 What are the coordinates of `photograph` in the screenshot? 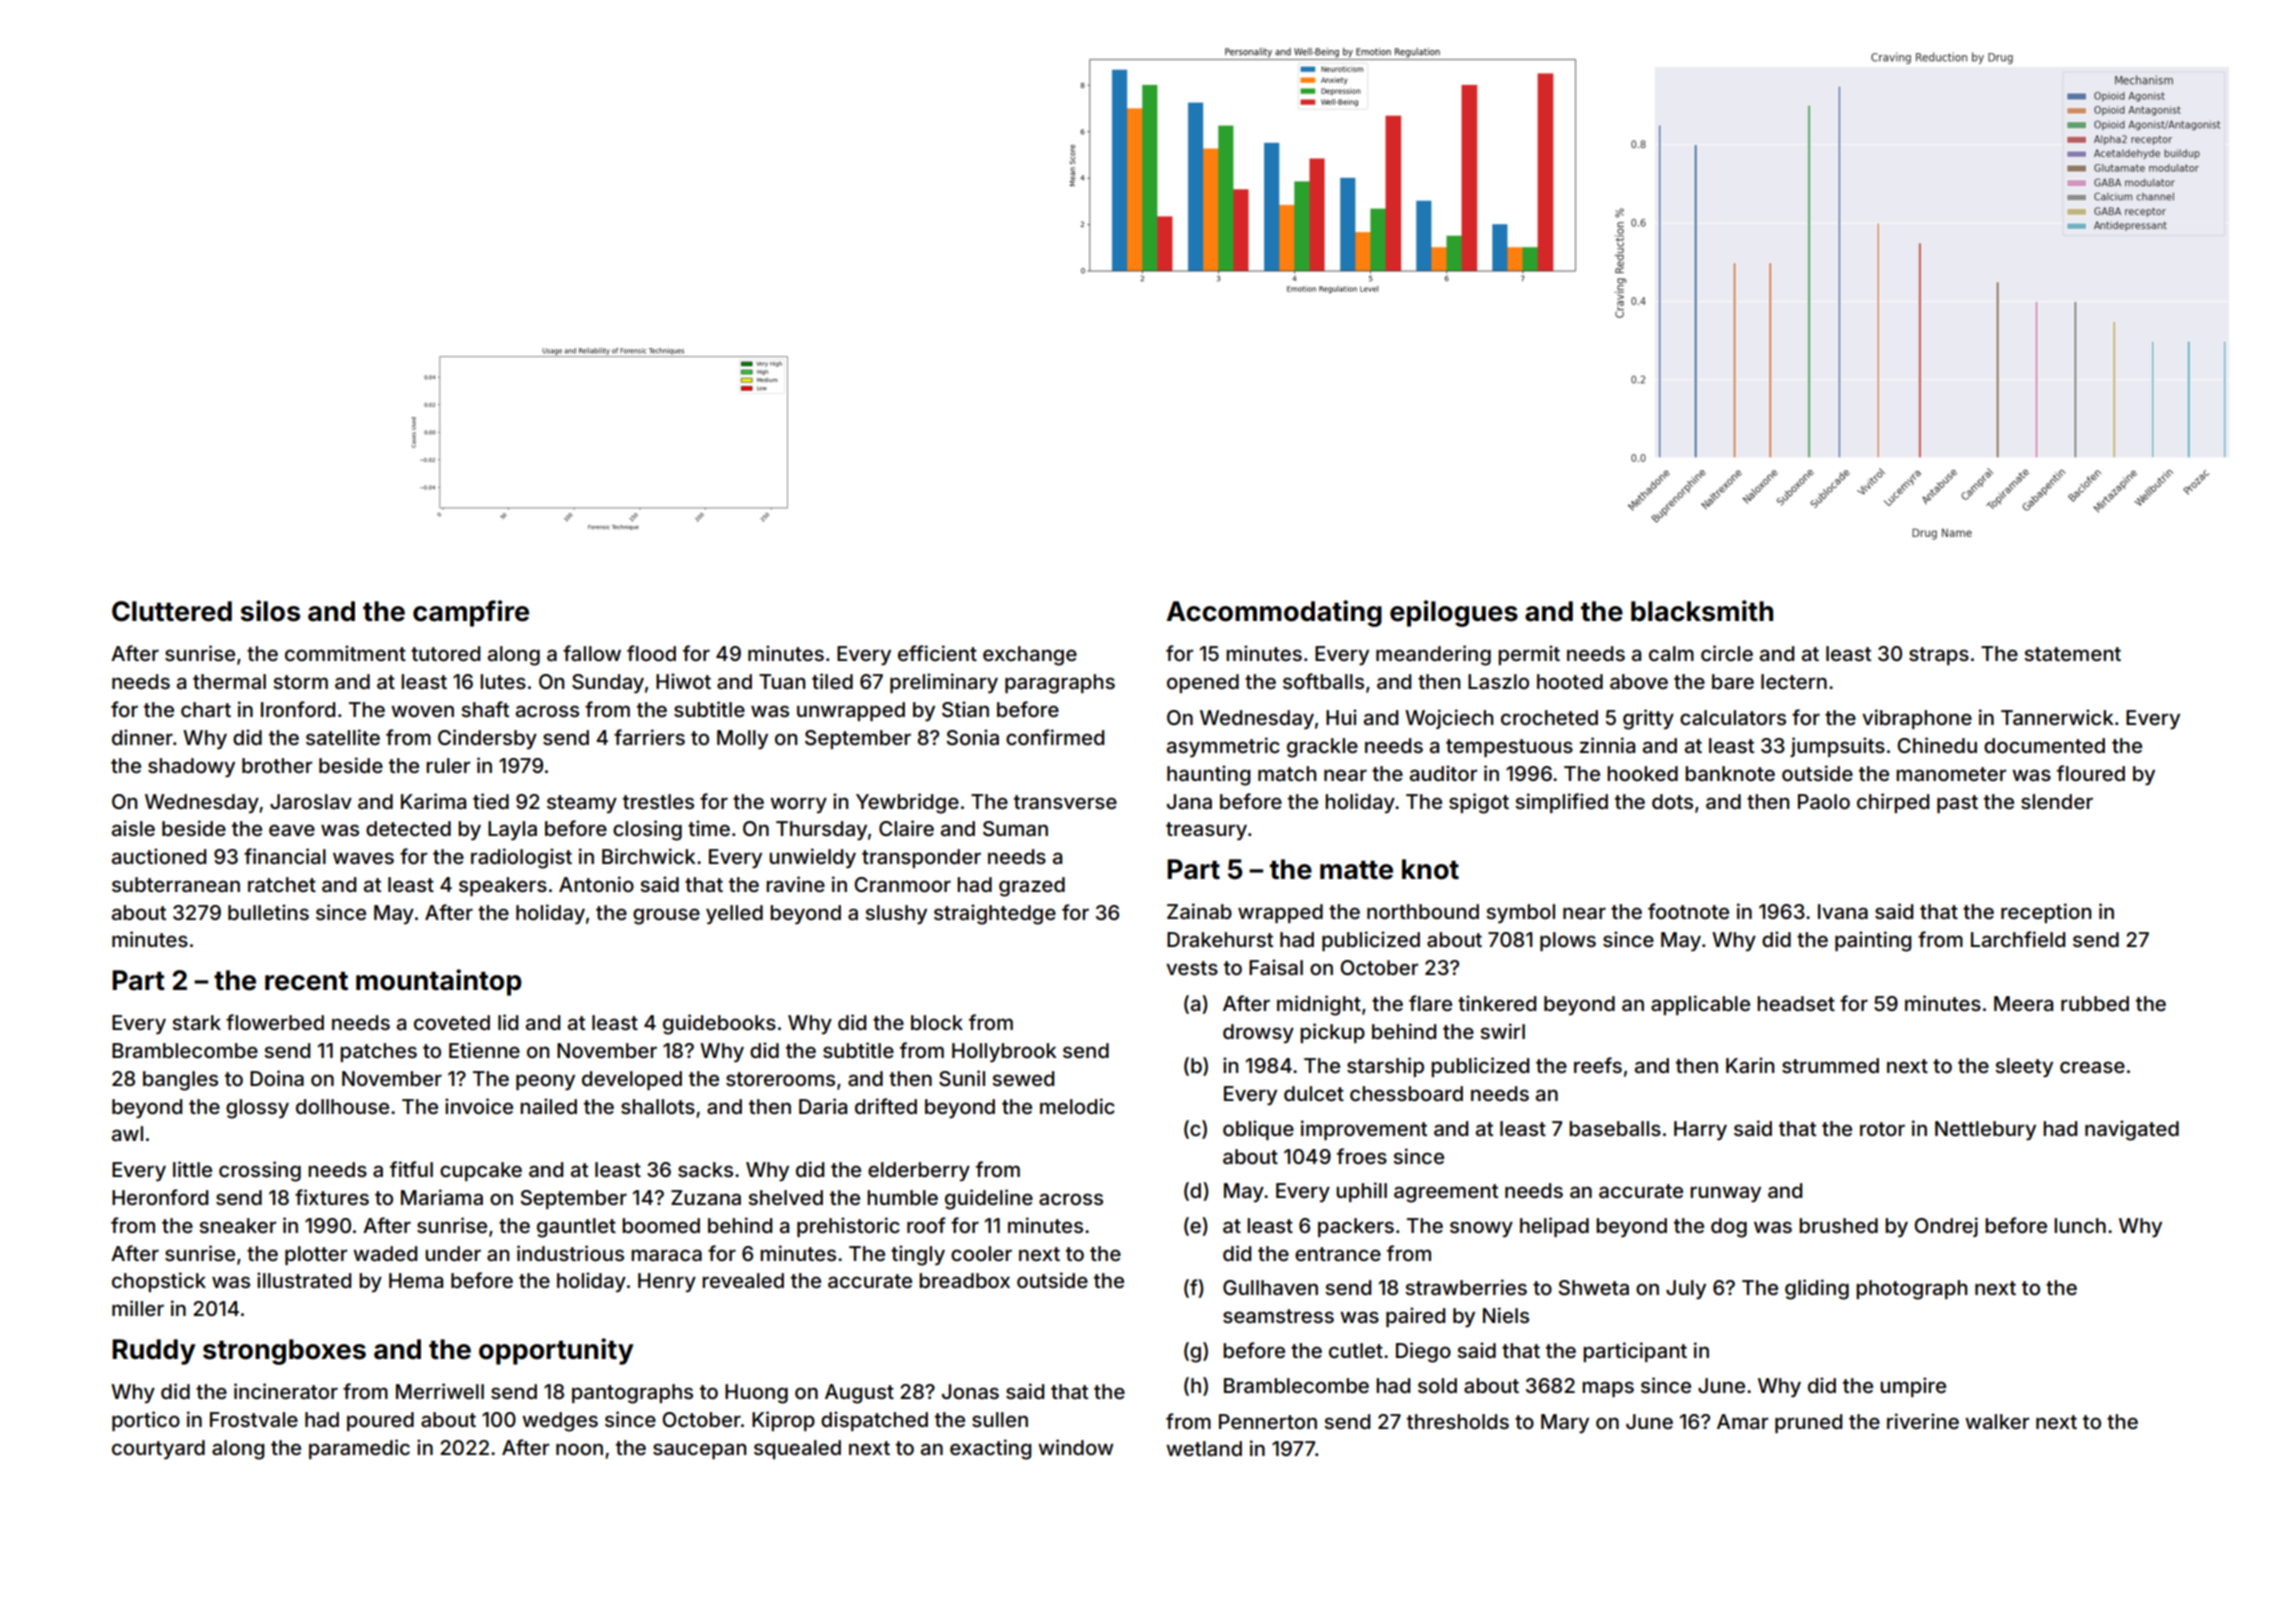 It's located at (1911, 1290).
